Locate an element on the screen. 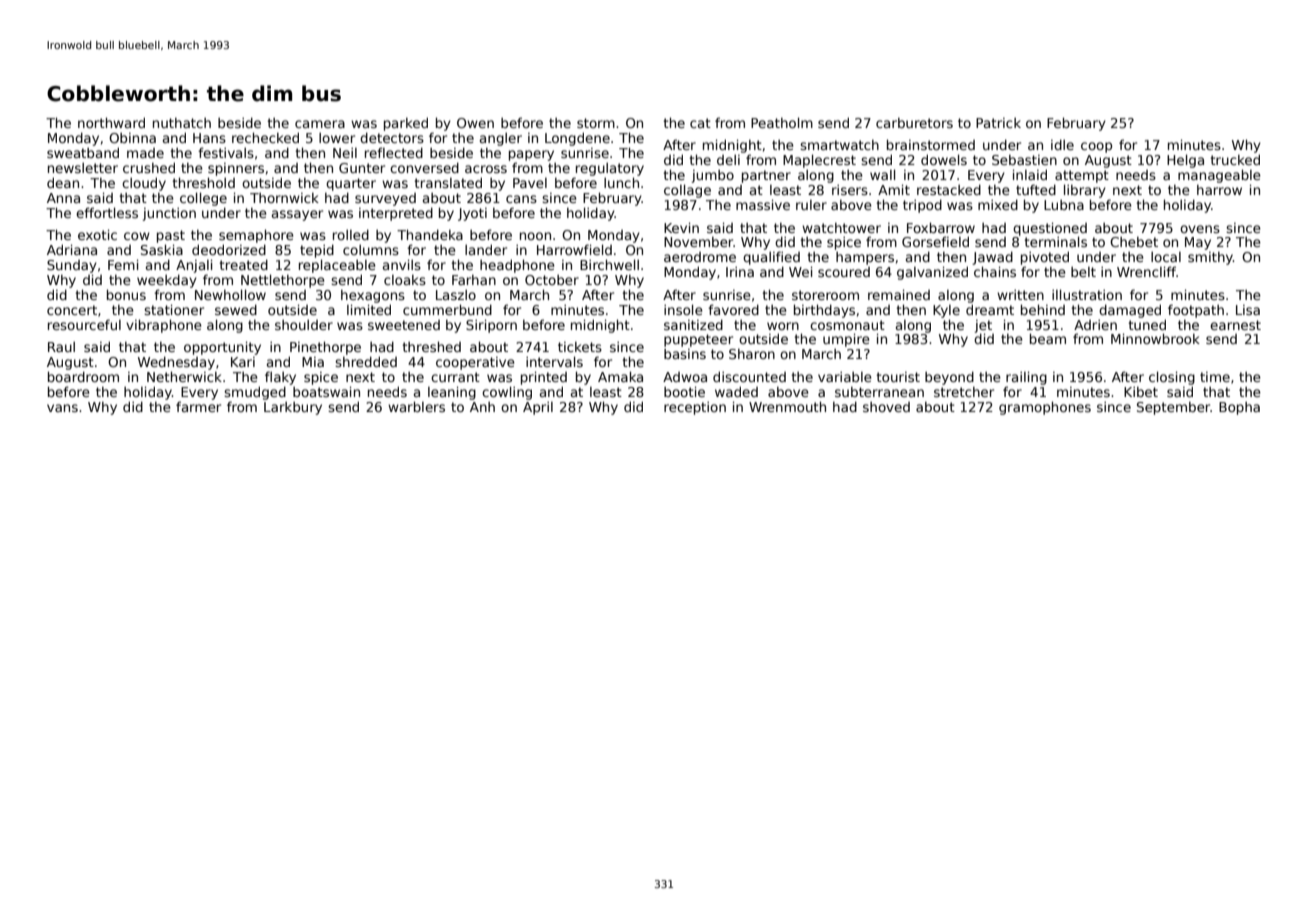  weekday is located at coordinates (167, 281).
